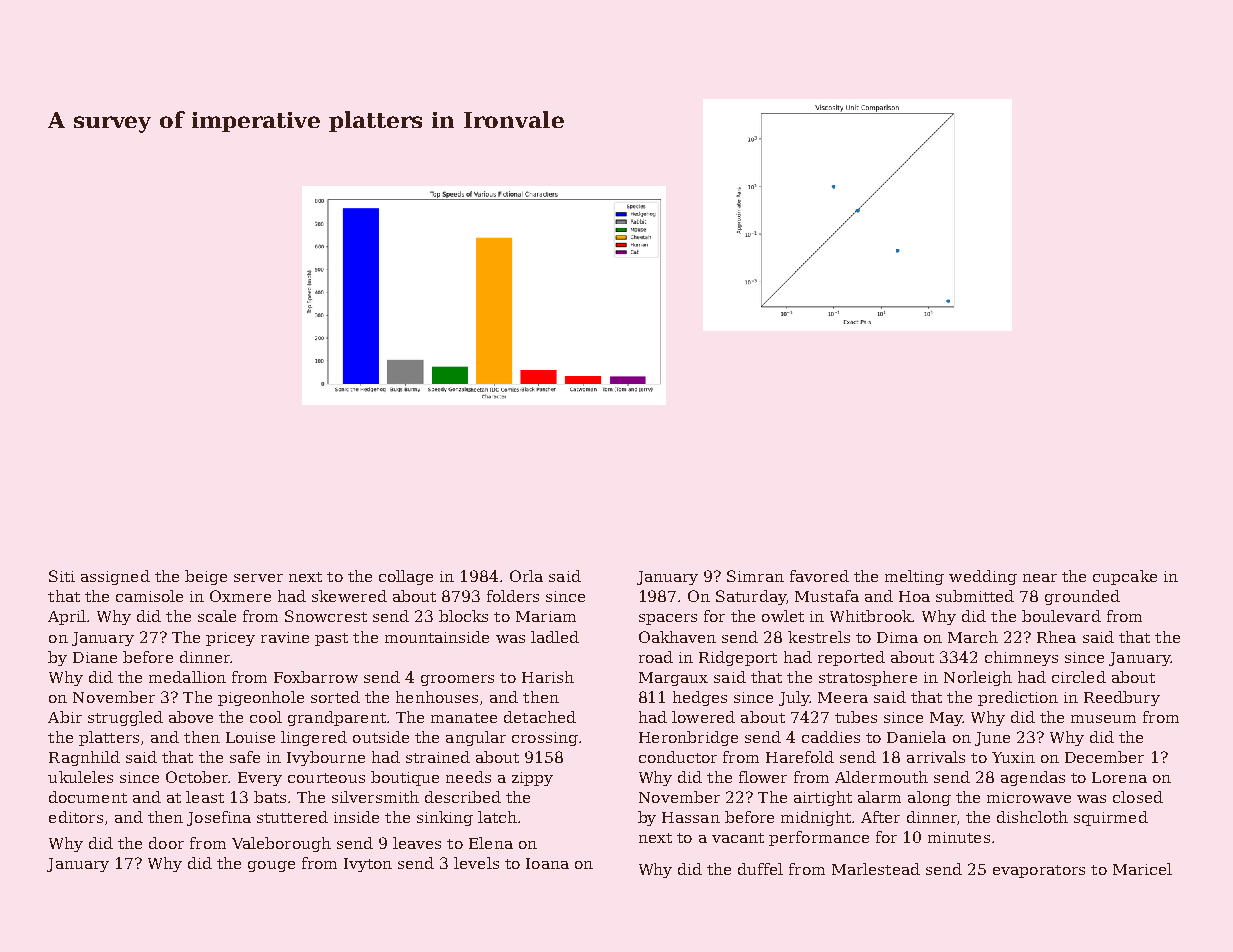 The width and height of the screenshot is (1233, 952). I want to click on Ivyton, so click(368, 865).
